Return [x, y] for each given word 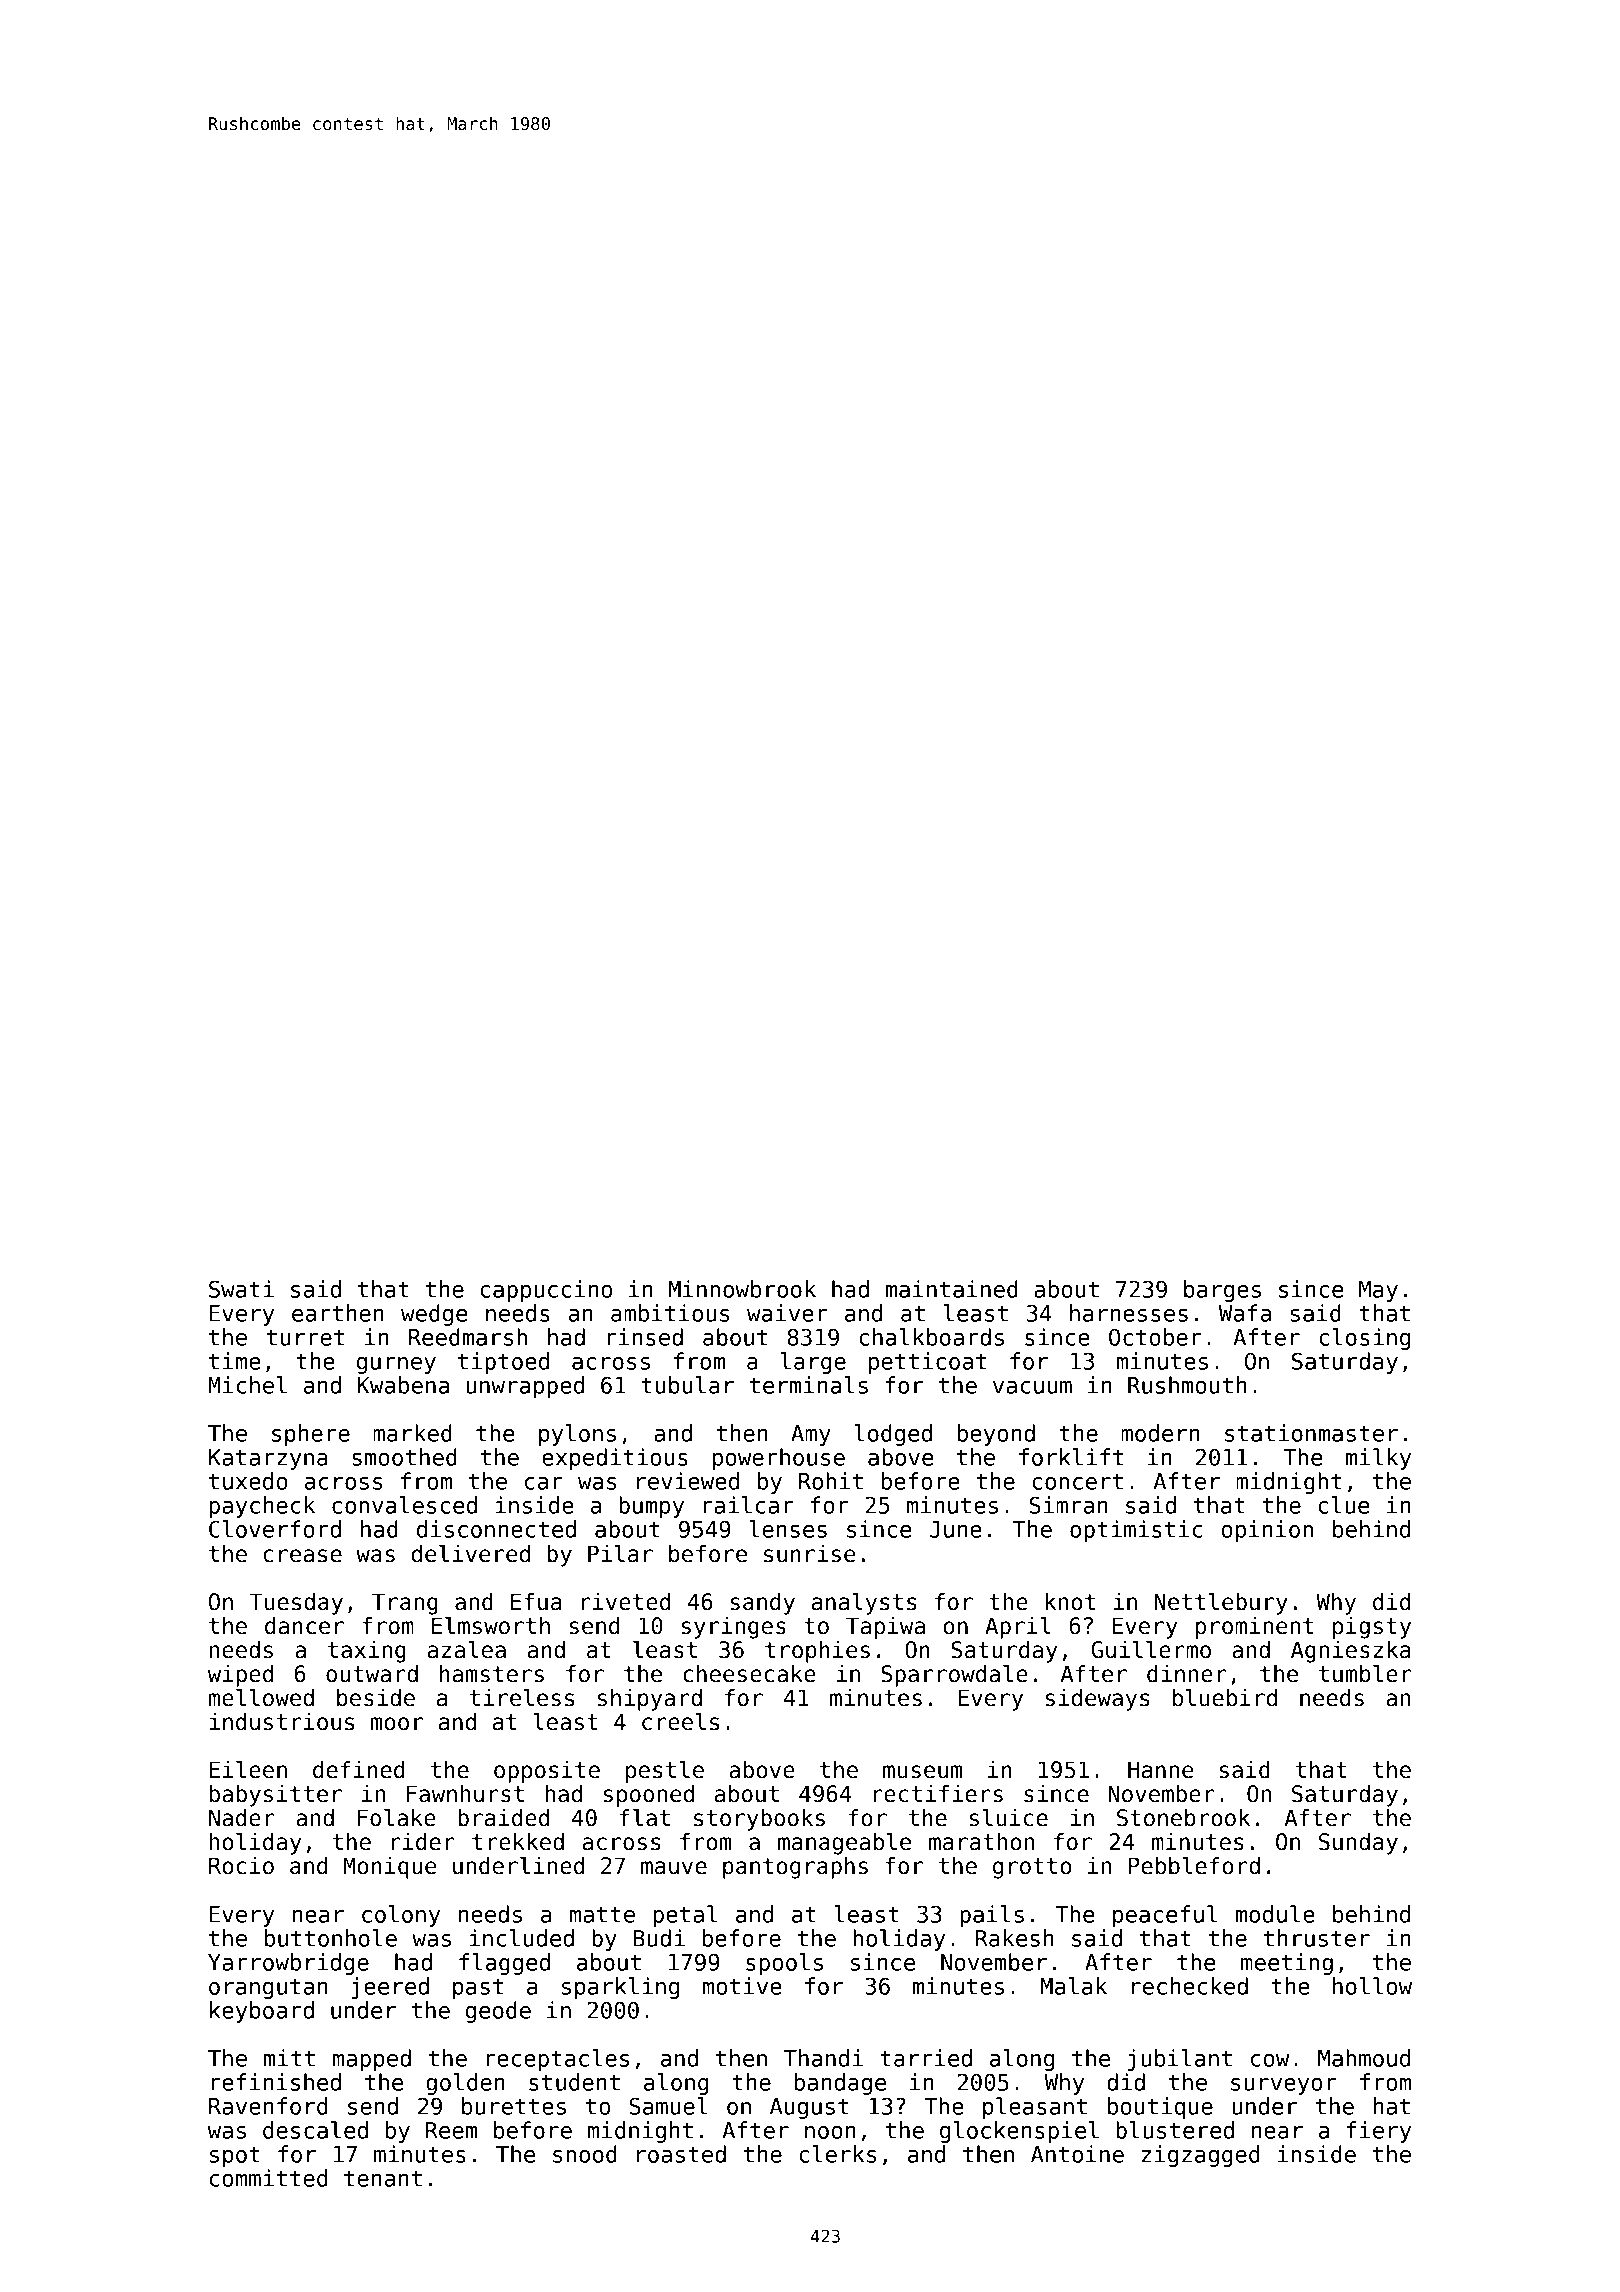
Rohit [831, 1481]
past [478, 1988]
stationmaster [1311, 1433]
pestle [665, 1772]
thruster [1317, 1938]
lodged [893, 1435]
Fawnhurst [465, 1794]
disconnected [496, 1529]
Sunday [1358, 1844]
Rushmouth [1187, 1385]
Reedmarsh [468, 1337]
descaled [315, 2130]
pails [992, 1916]
